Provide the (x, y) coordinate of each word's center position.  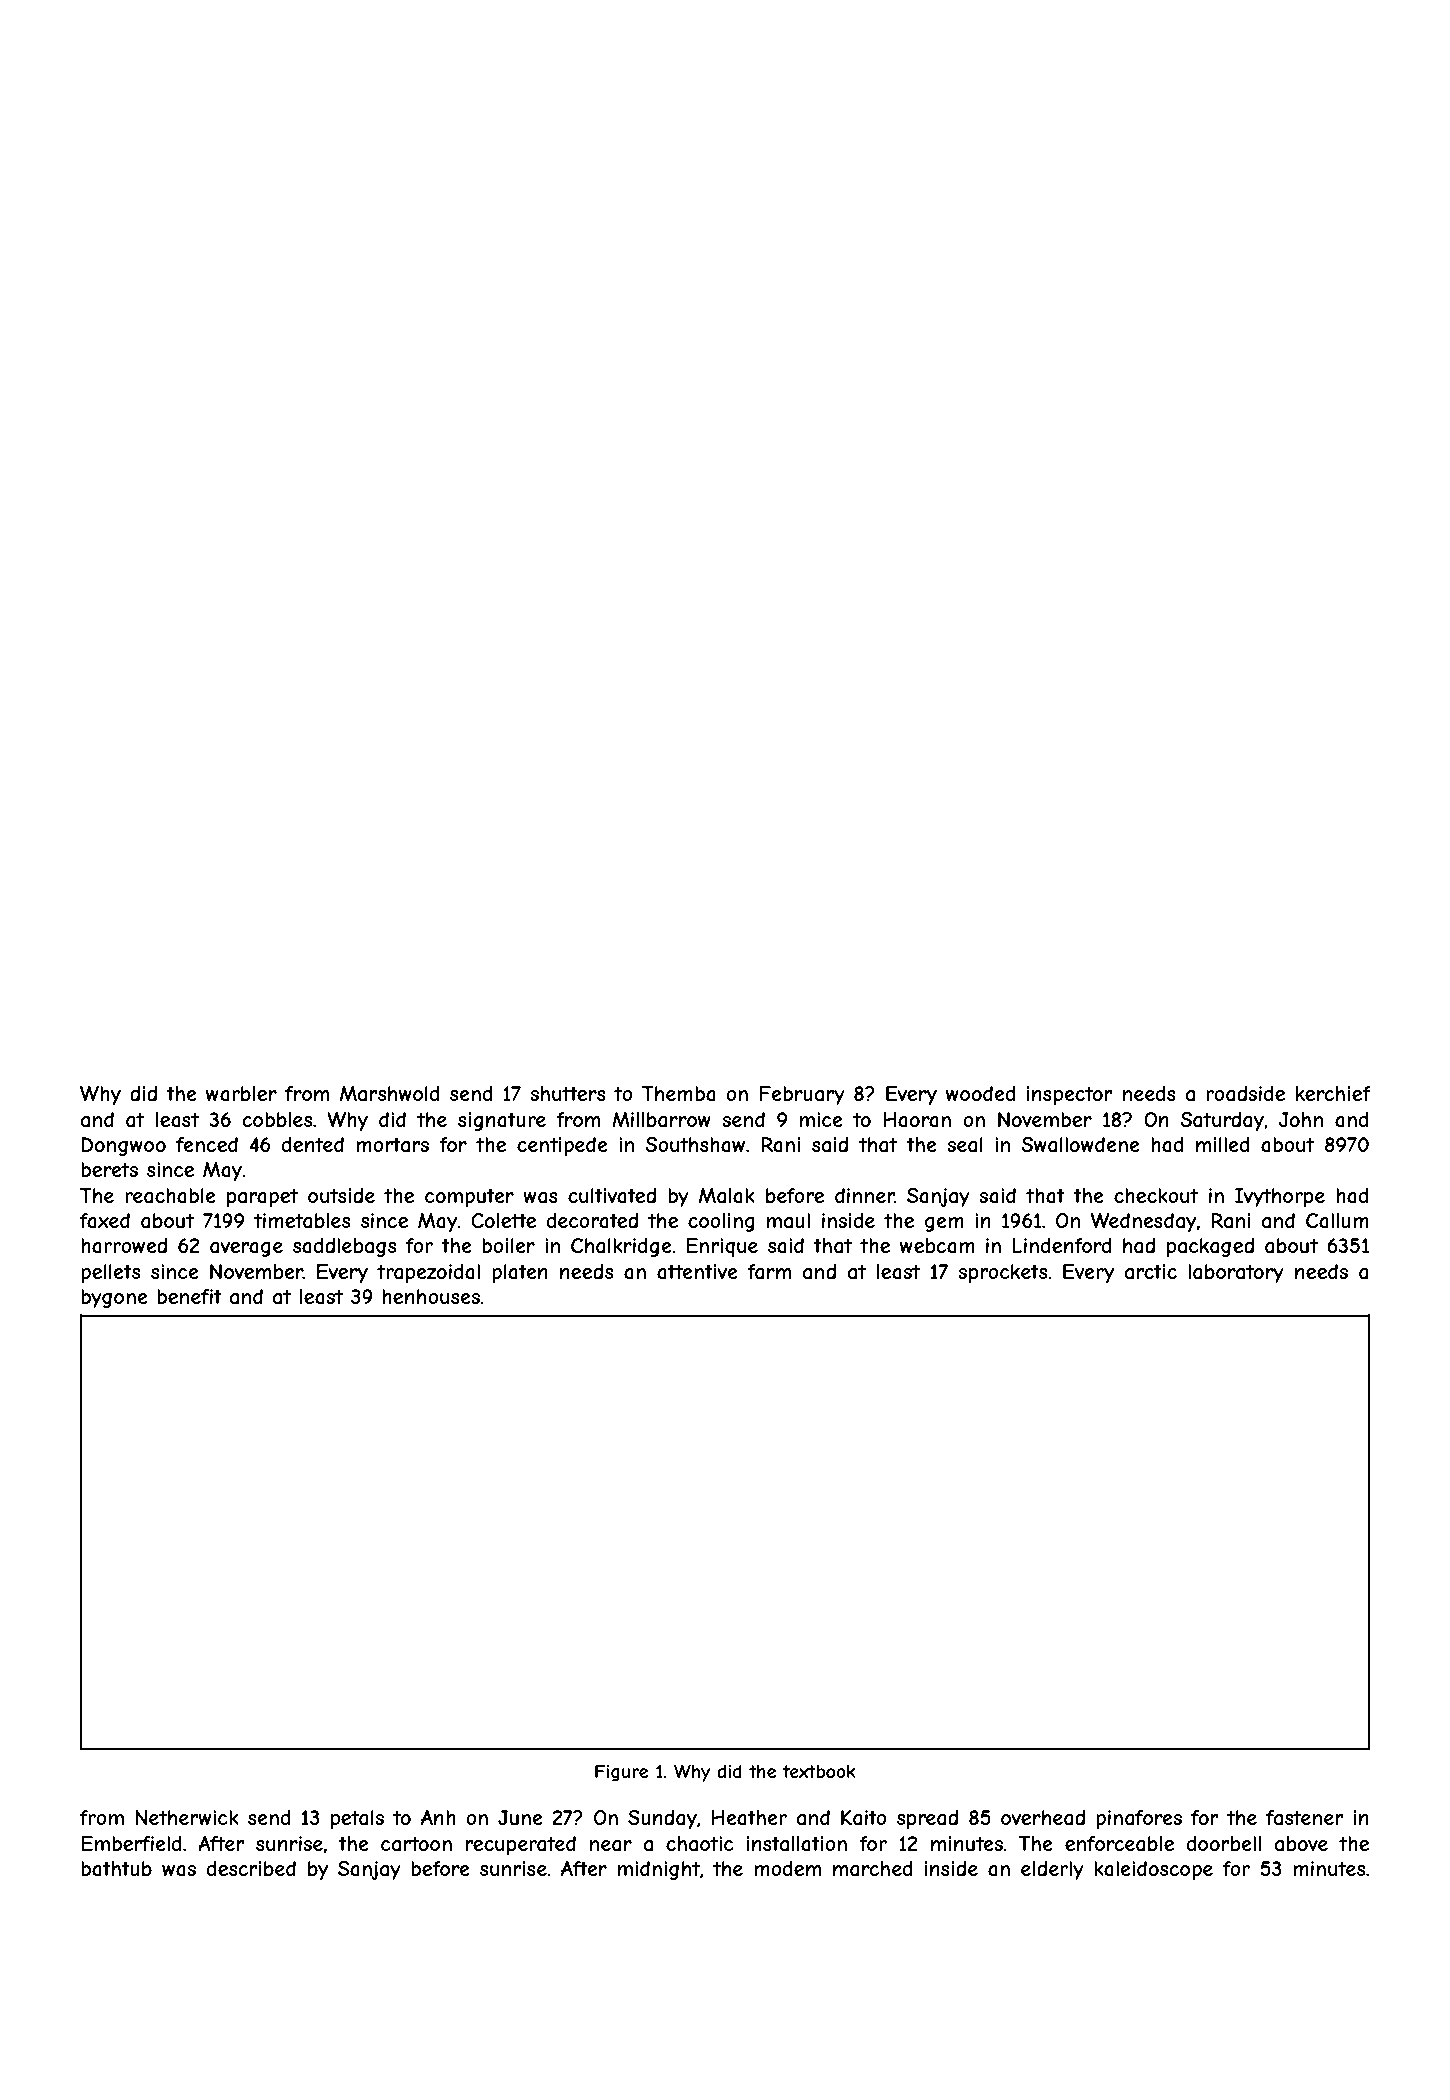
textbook (819, 1771)
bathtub (116, 1869)
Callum (1337, 1221)
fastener (1305, 1818)
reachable (170, 1196)
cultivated (612, 1196)
